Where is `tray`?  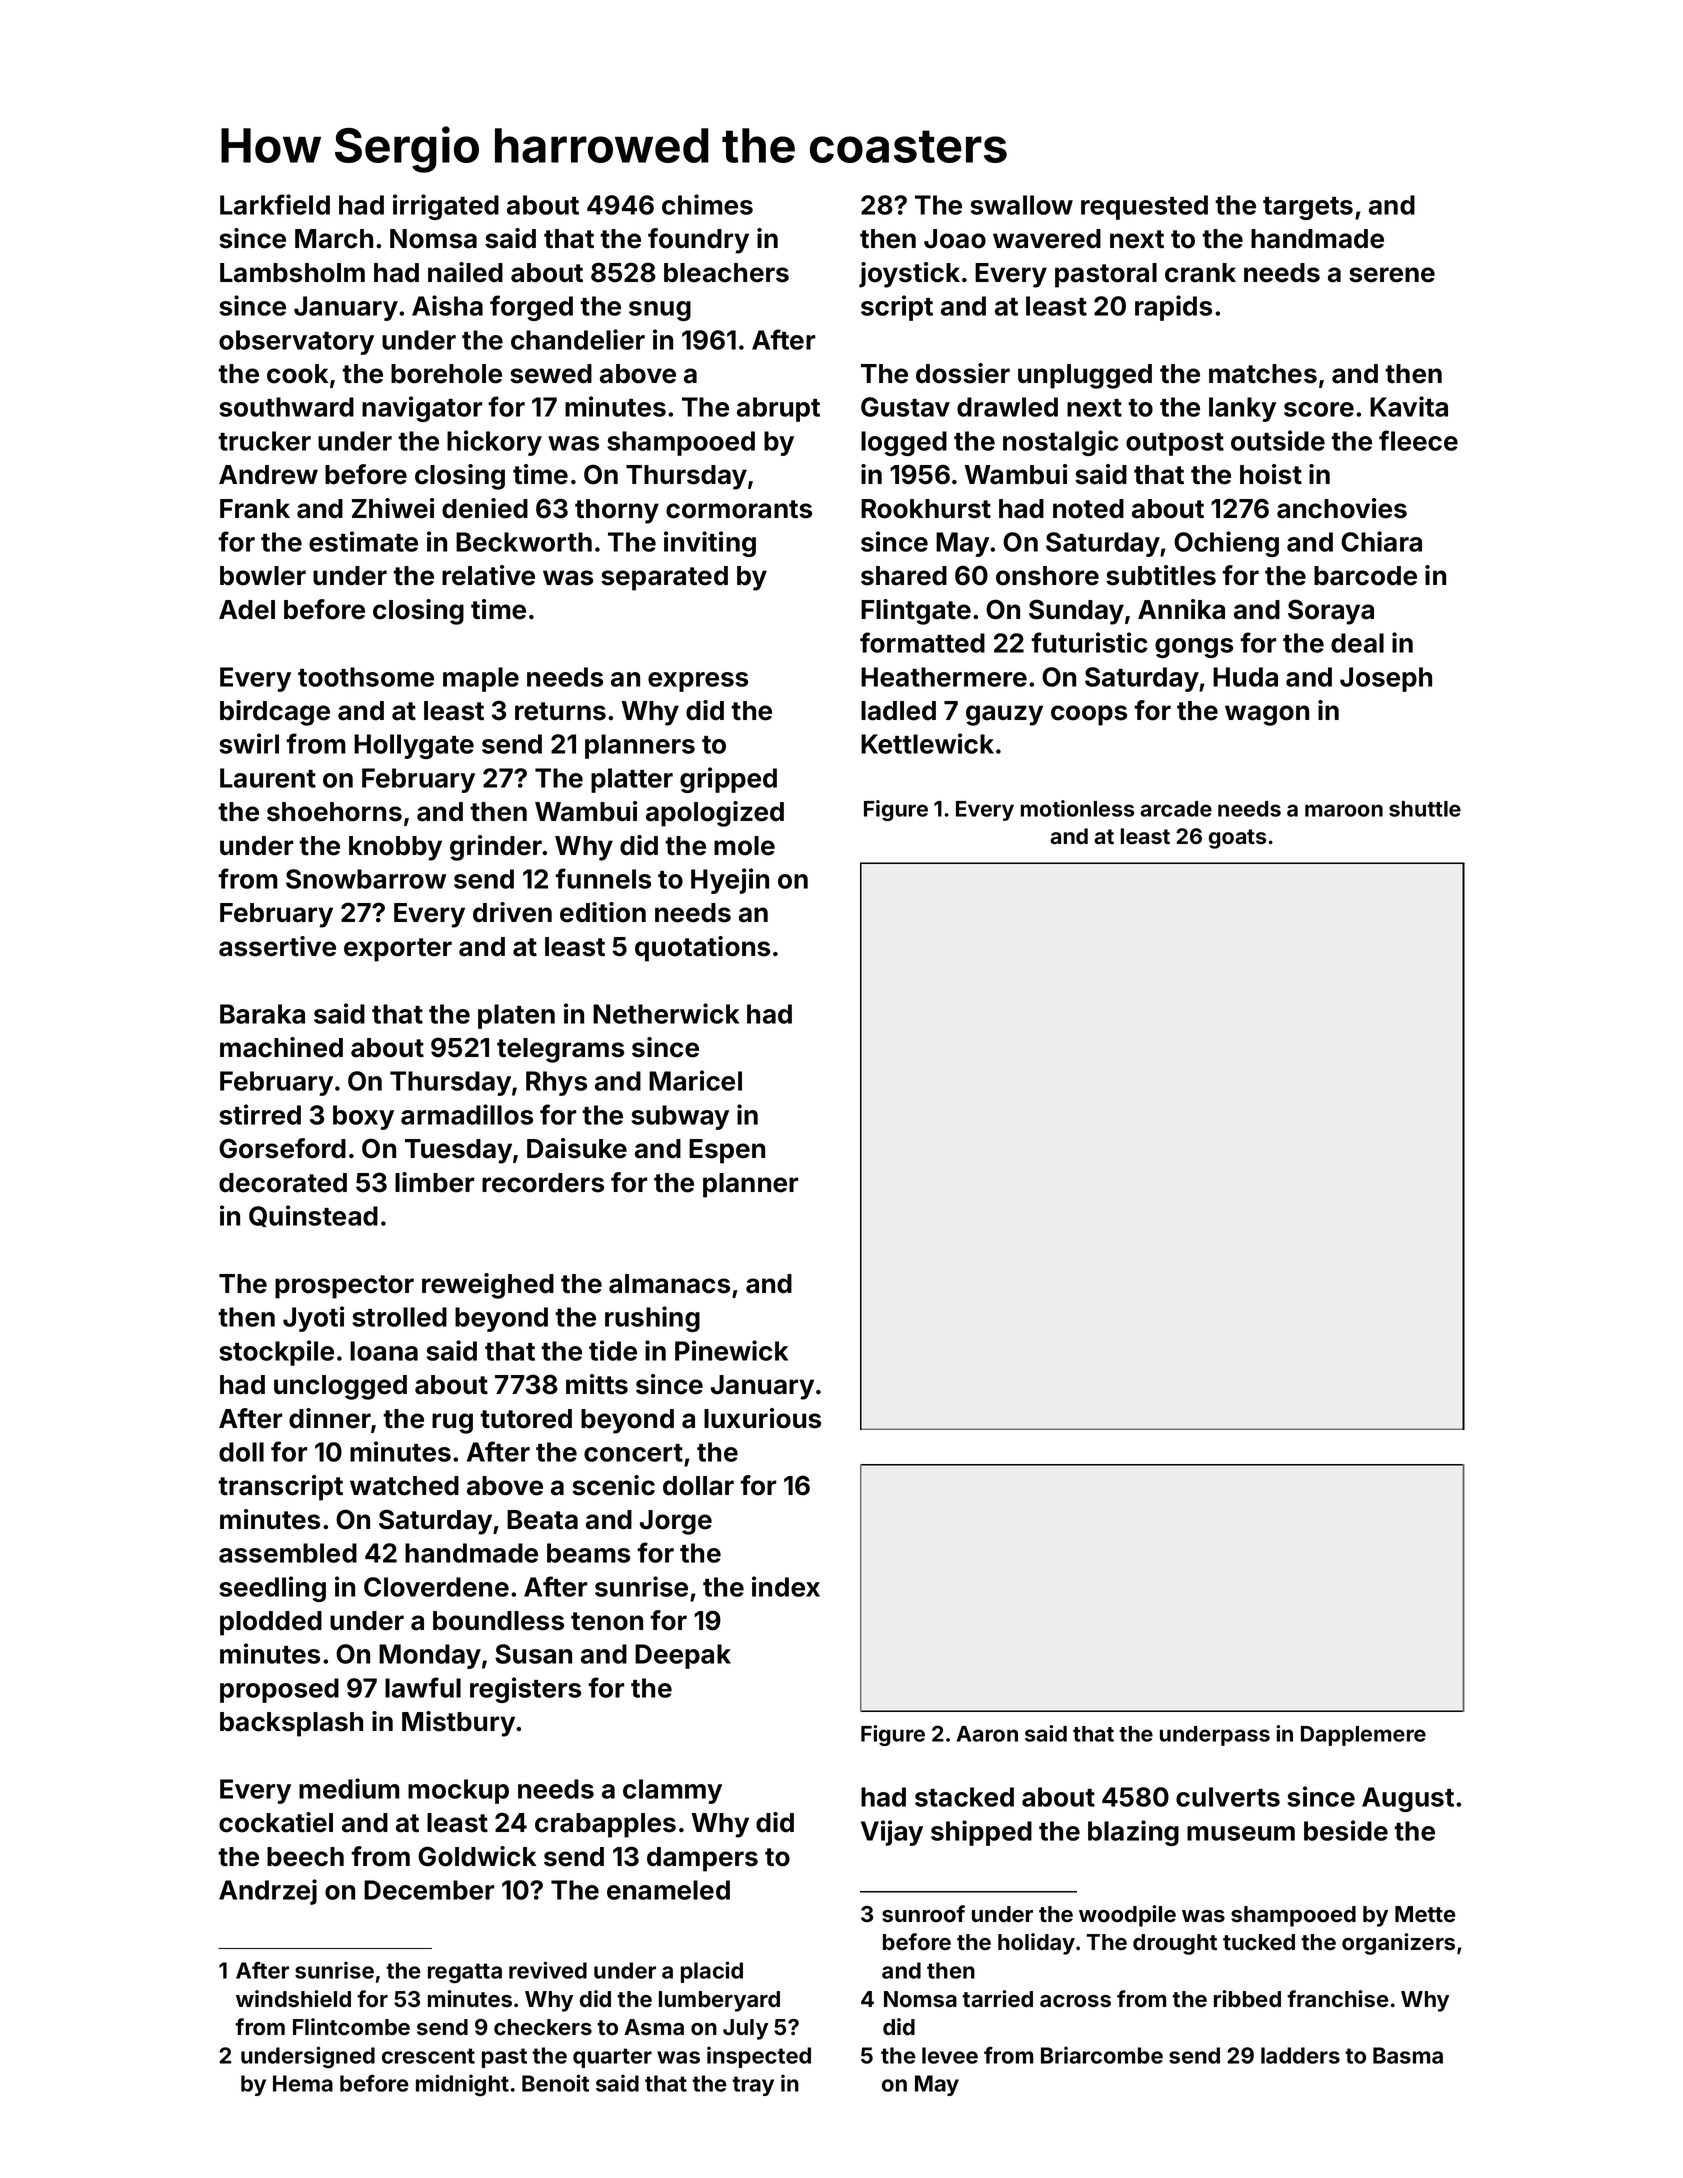
tray is located at coordinates (753, 2086).
